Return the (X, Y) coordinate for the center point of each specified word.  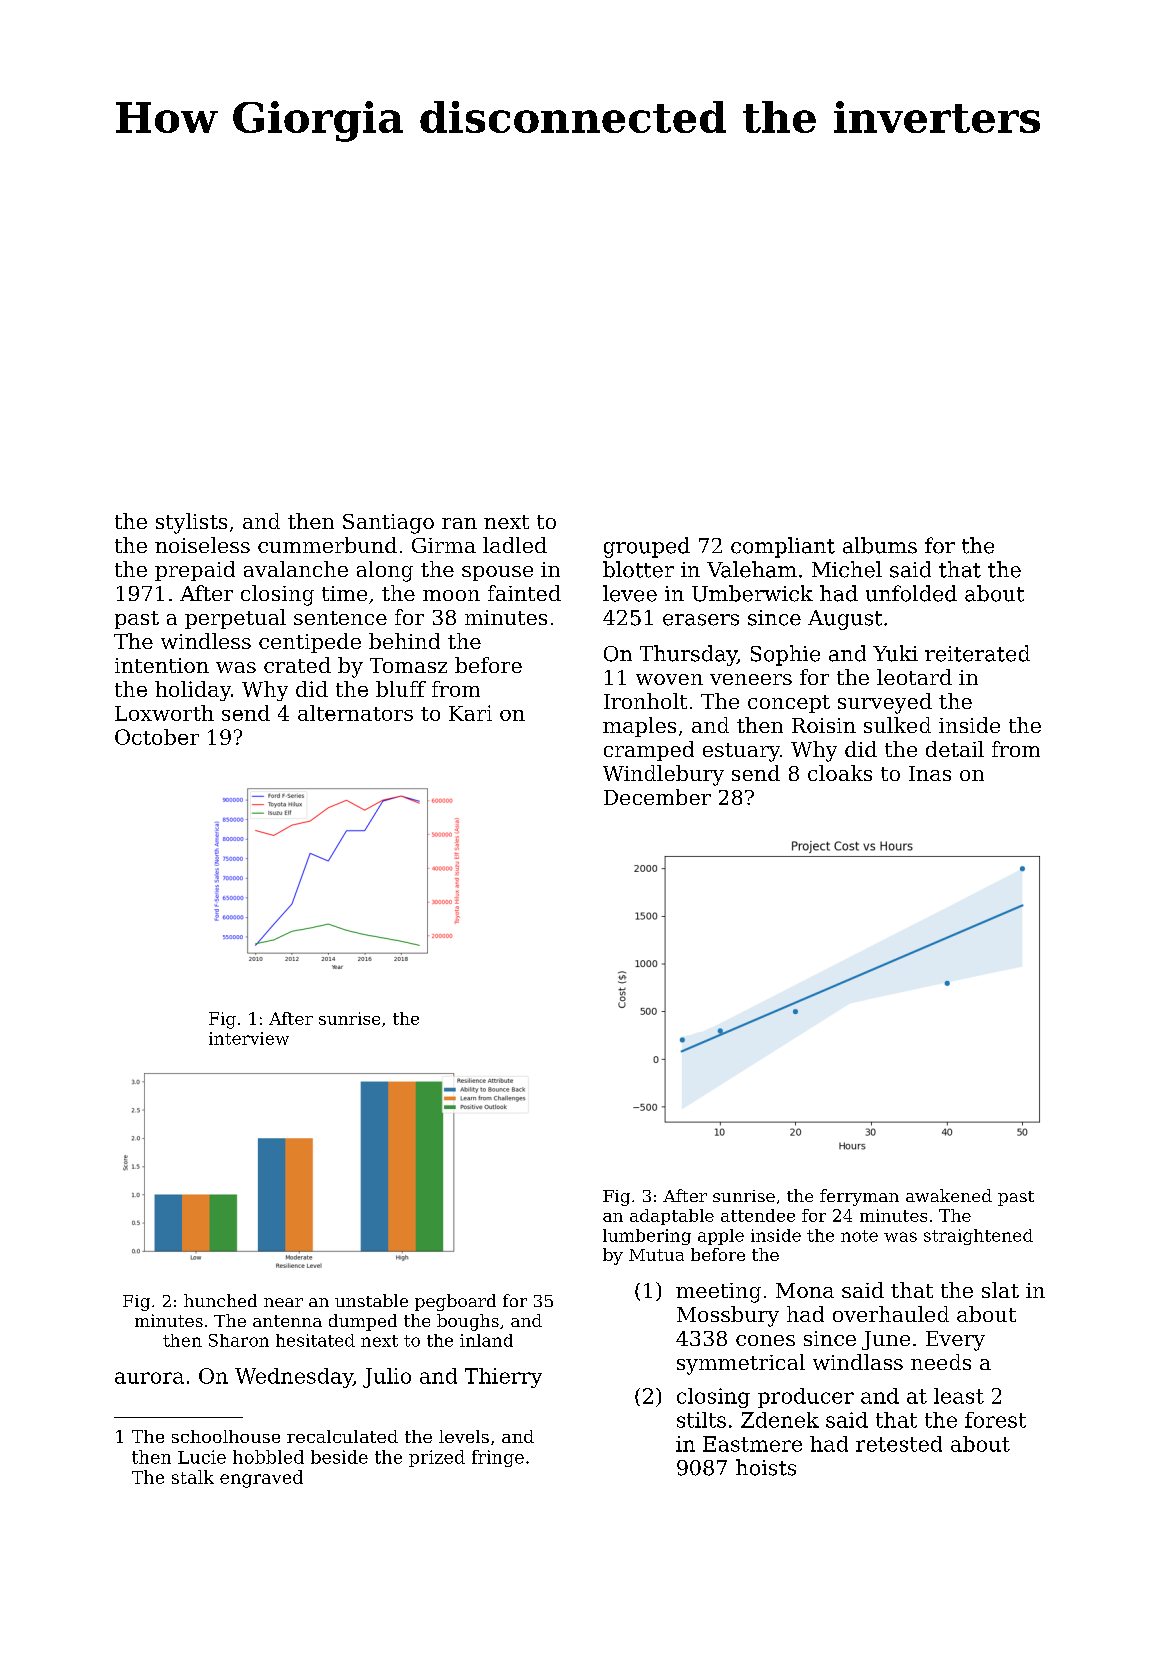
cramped (649, 751)
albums (880, 545)
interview (249, 1038)
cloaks (840, 773)
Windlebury (663, 775)
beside (339, 1457)
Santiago (388, 524)
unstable (371, 1300)
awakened (949, 1195)
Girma (444, 545)
